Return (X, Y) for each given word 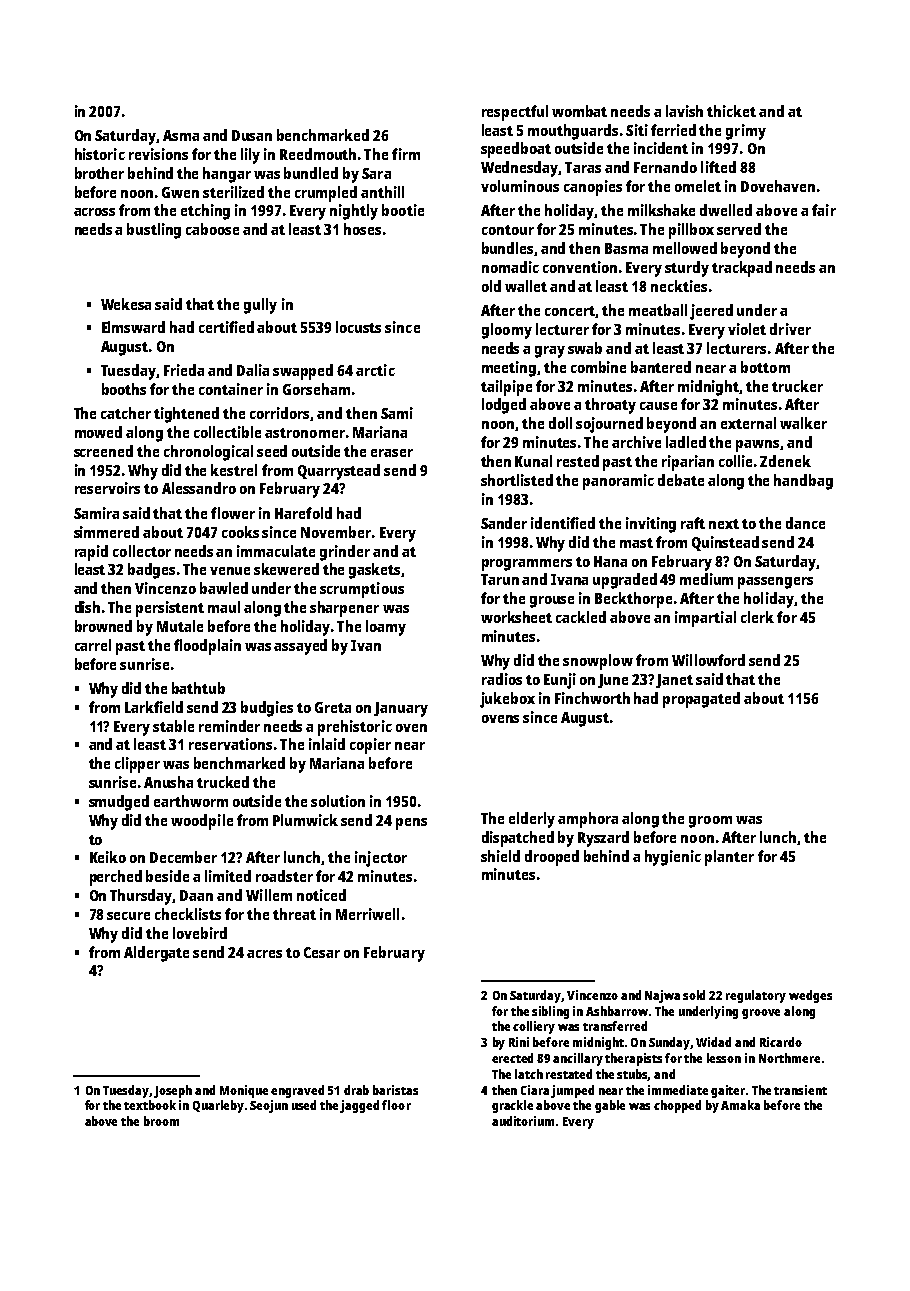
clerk (757, 617)
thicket (731, 111)
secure (128, 916)
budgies (267, 709)
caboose (212, 229)
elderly (532, 820)
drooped (552, 858)
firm (406, 154)
